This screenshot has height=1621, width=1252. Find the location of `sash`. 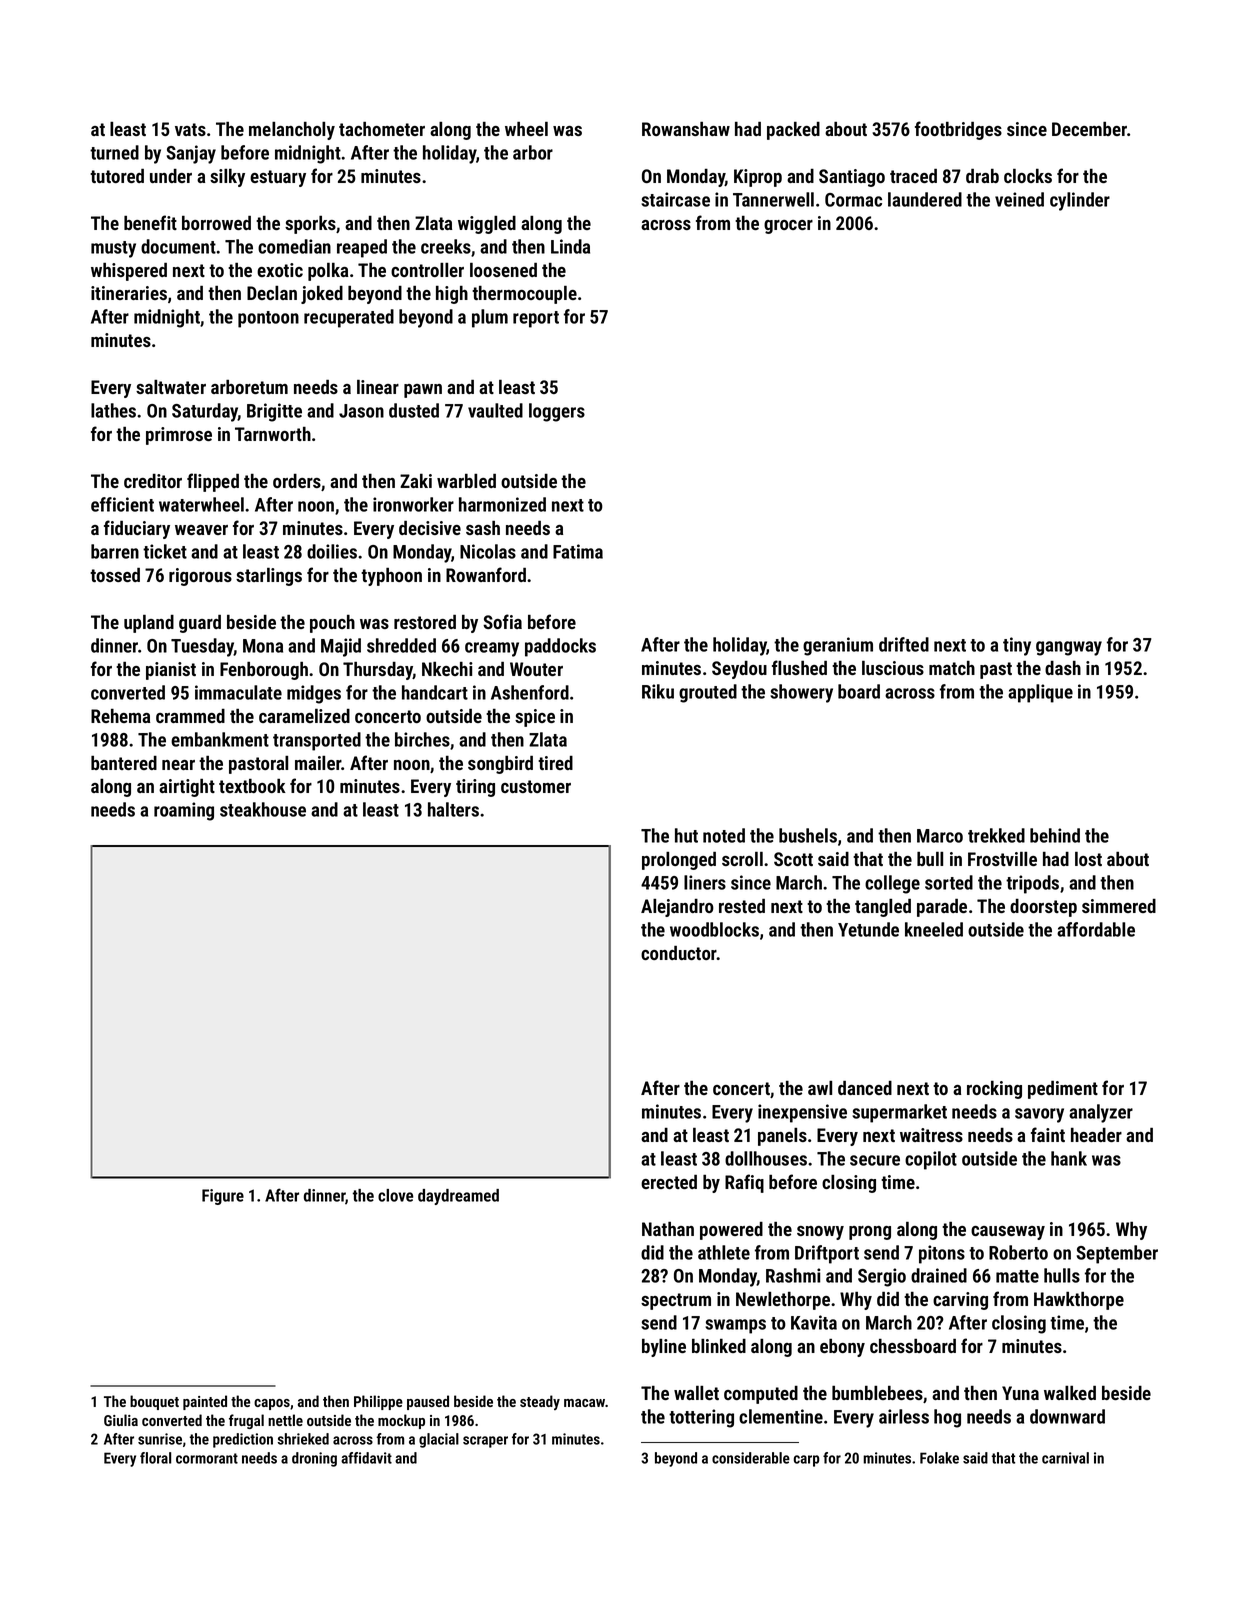

sash is located at coordinates (483, 528).
